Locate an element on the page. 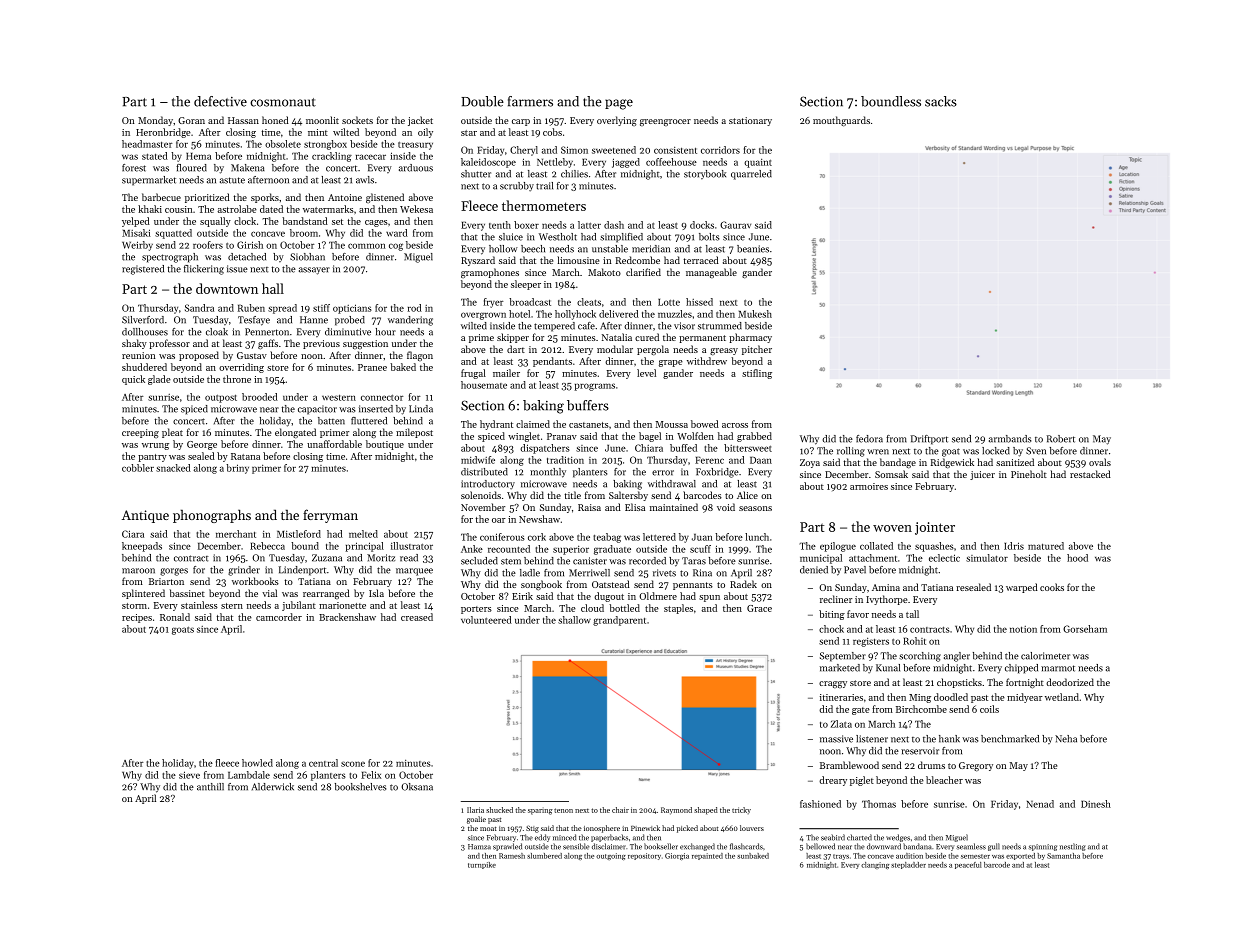 This image has height=952, width=1233. sacks is located at coordinates (941, 101).
